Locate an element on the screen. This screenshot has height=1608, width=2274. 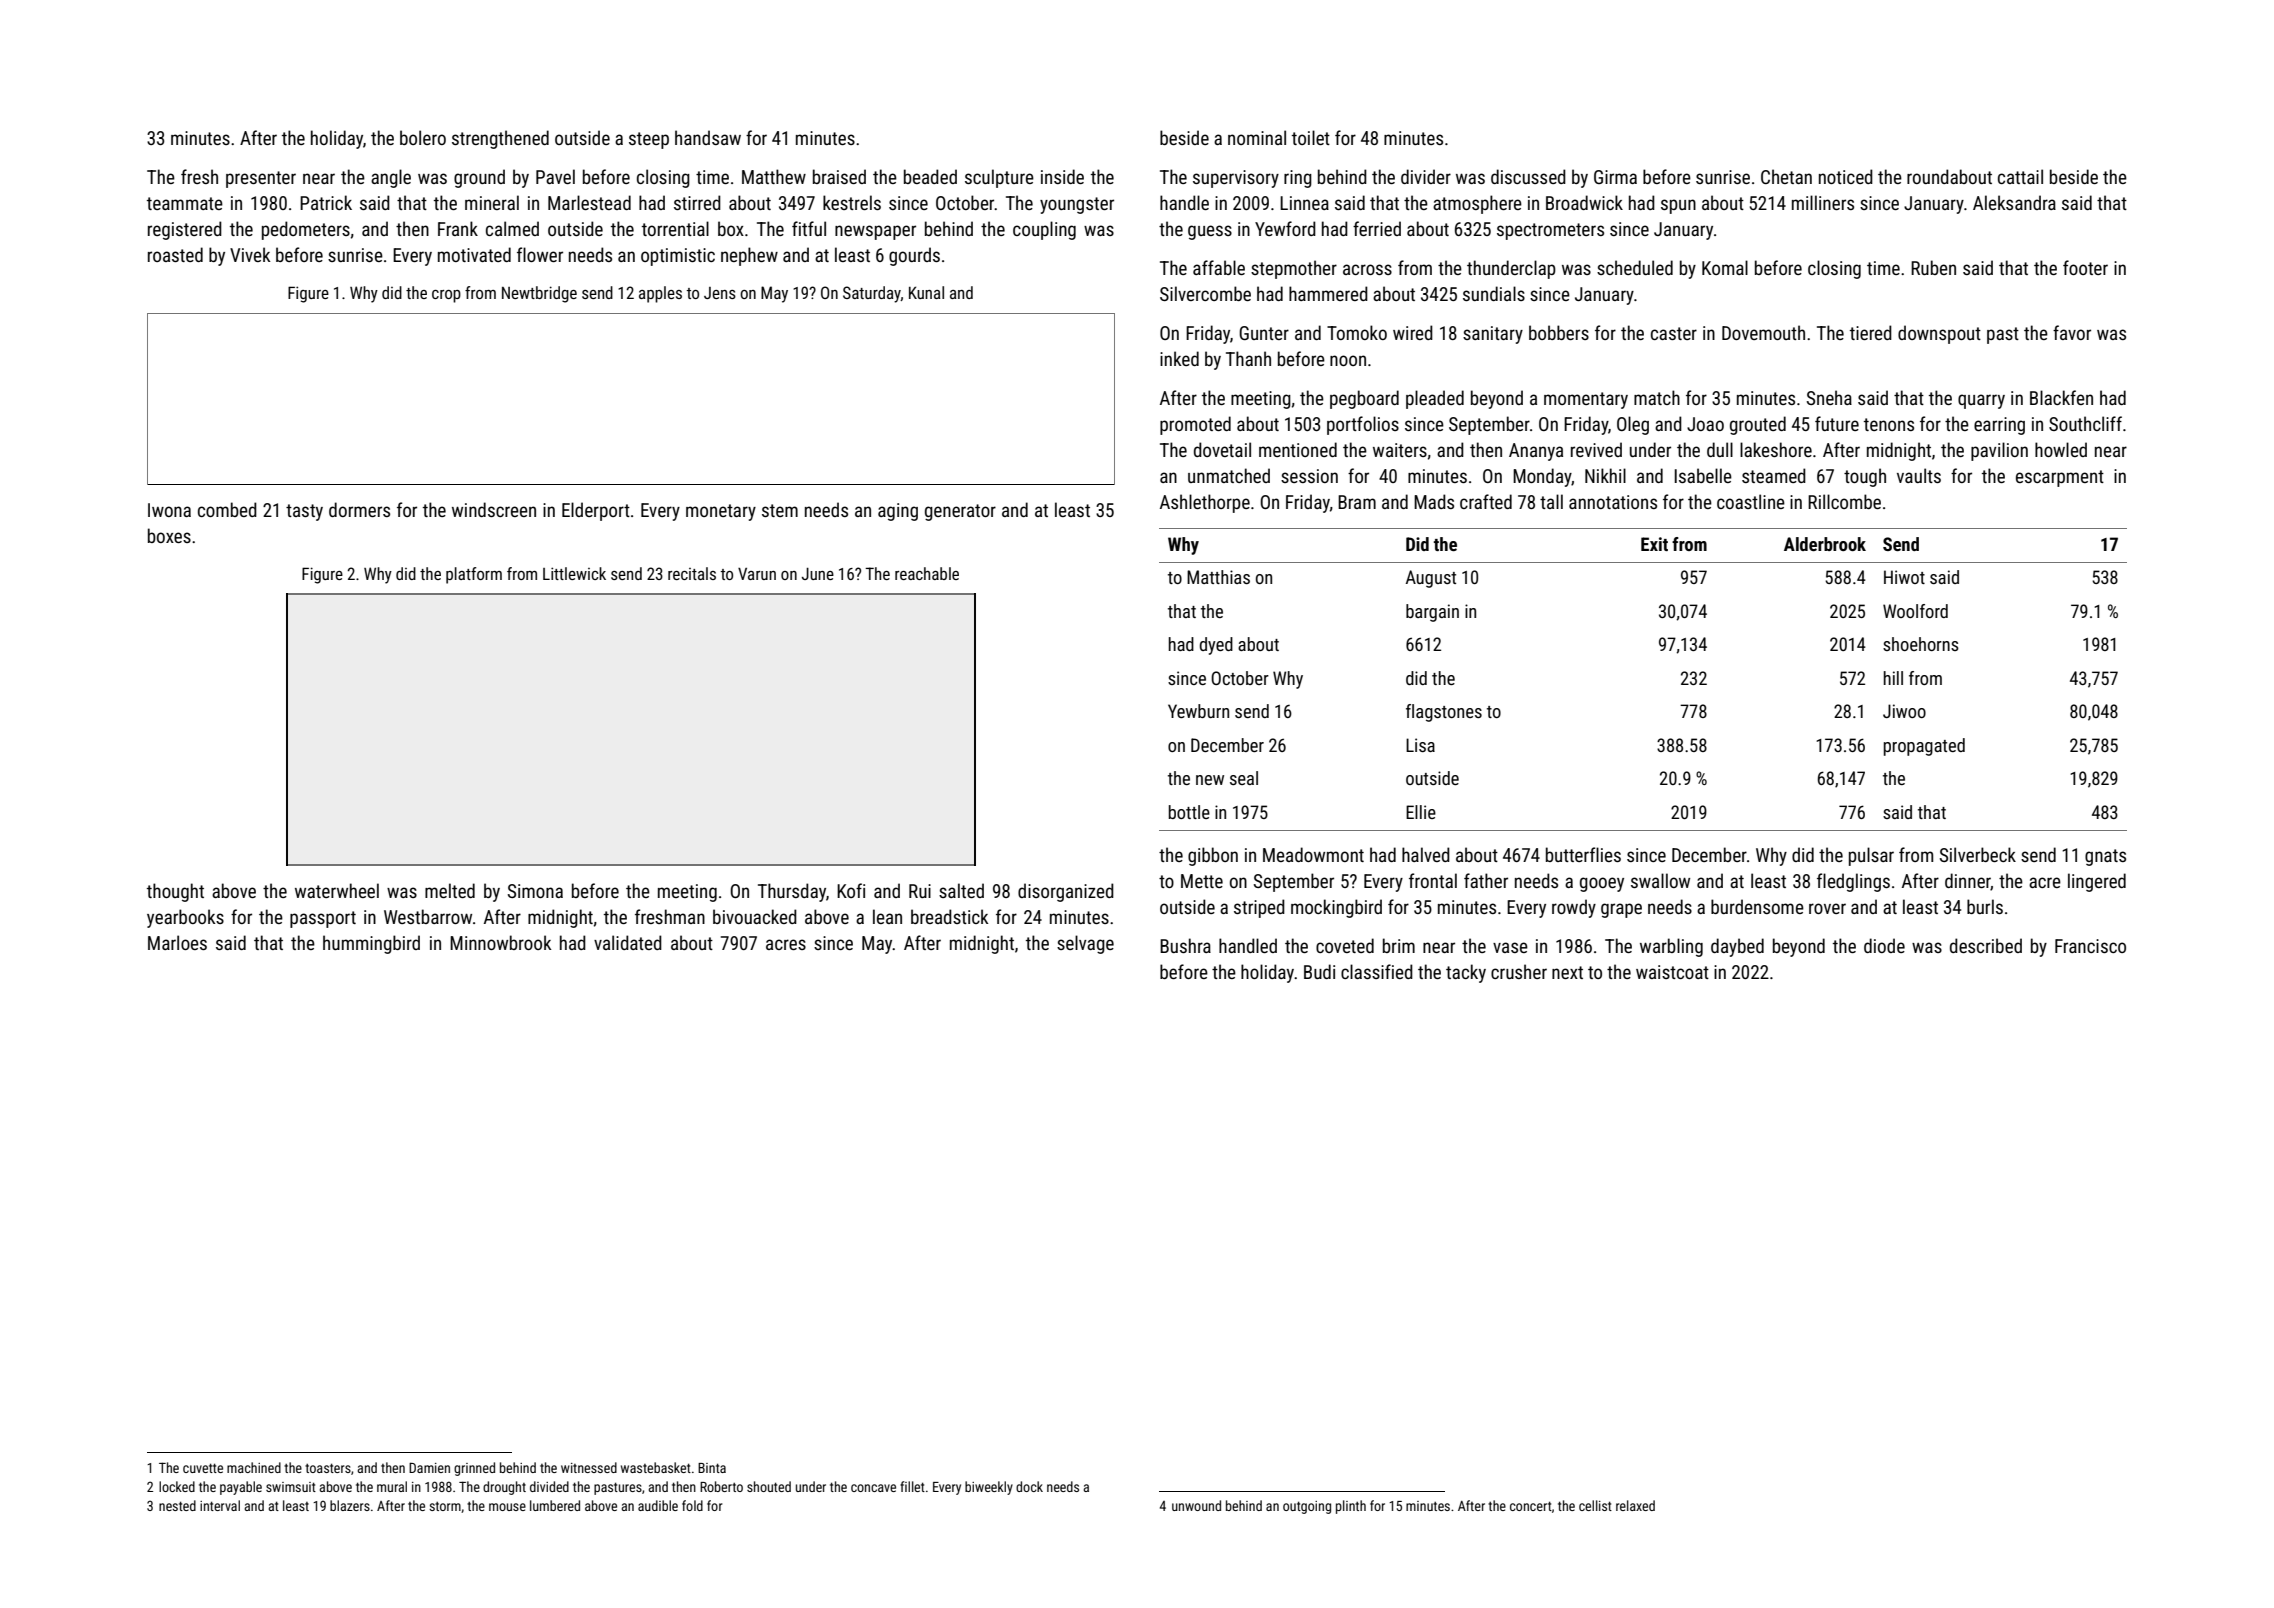
steep is located at coordinates (649, 140).
